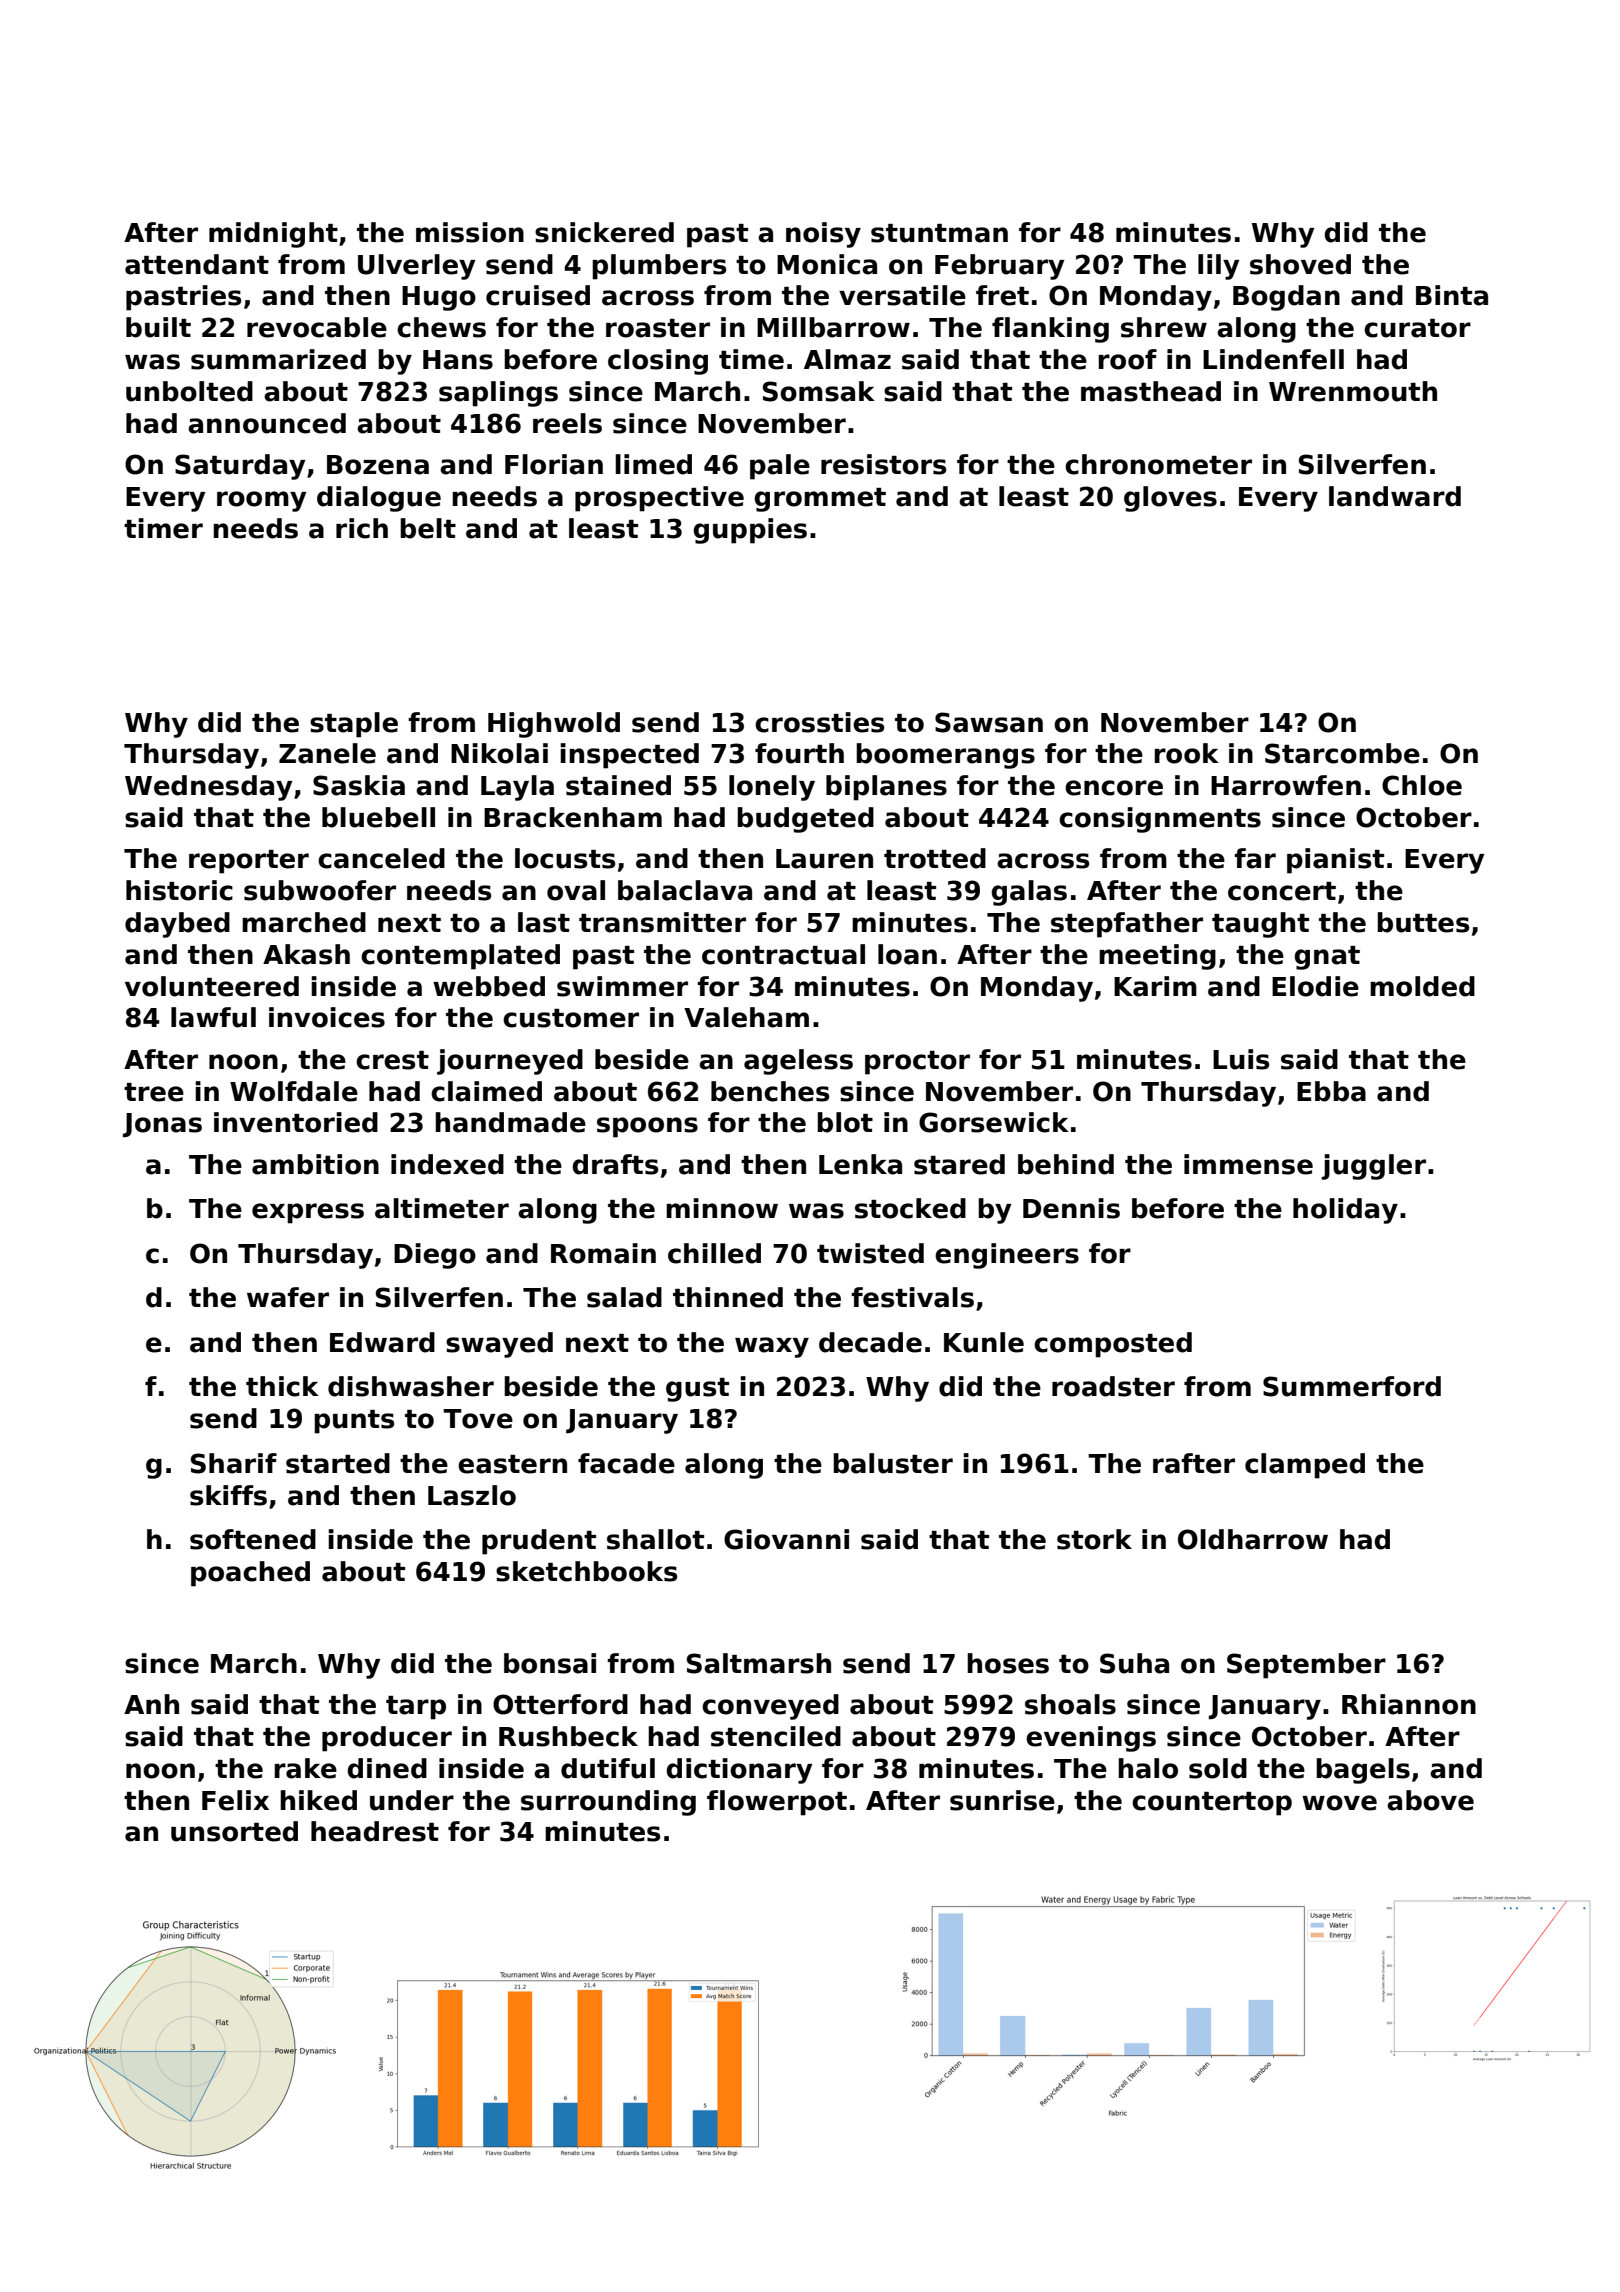 Image resolution: width=1620 pixels, height=2292 pixels. I want to click on attendant, so click(197, 264).
